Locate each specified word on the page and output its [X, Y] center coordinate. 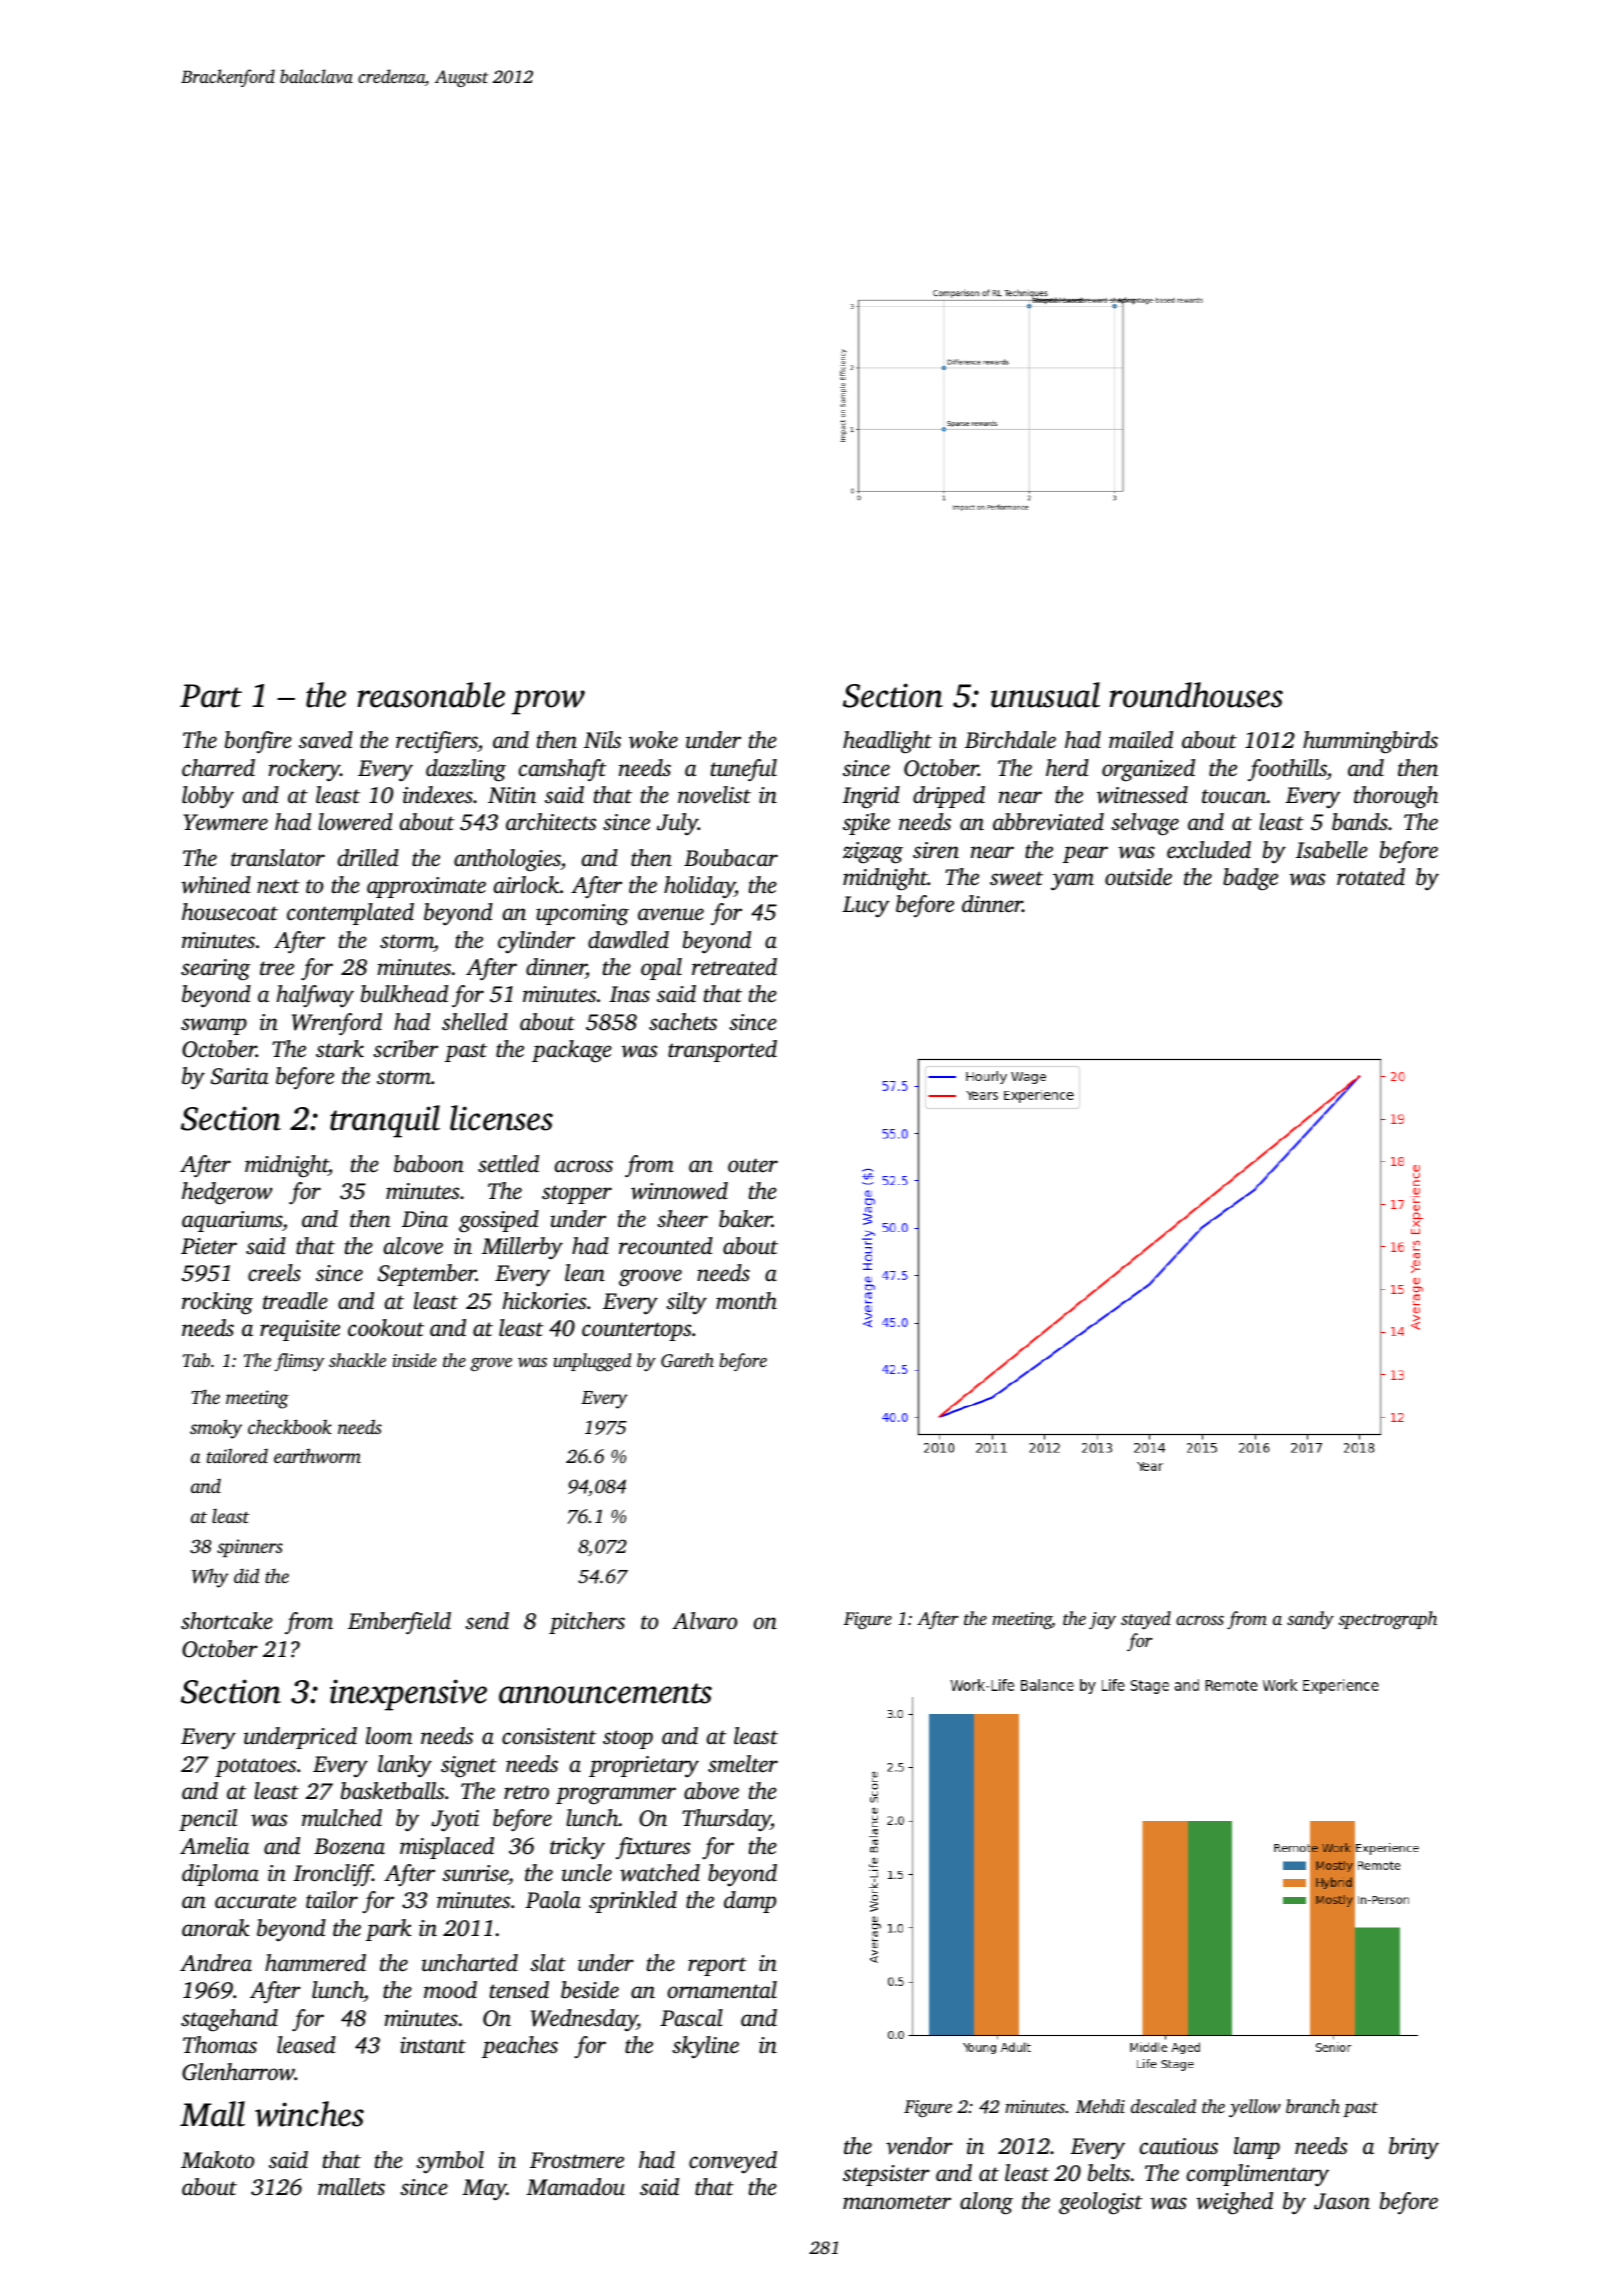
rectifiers [437, 742]
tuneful [744, 770]
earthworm [317, 1455]
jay [1102, 1621]
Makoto [217, 2160]
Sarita [239, 1076]
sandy [1310, 1620]
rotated [1371, 877]
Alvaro [704, 1620]
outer [753, 1165]
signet [469, 1767]
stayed [1146, 1620]
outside [1138, 877]
